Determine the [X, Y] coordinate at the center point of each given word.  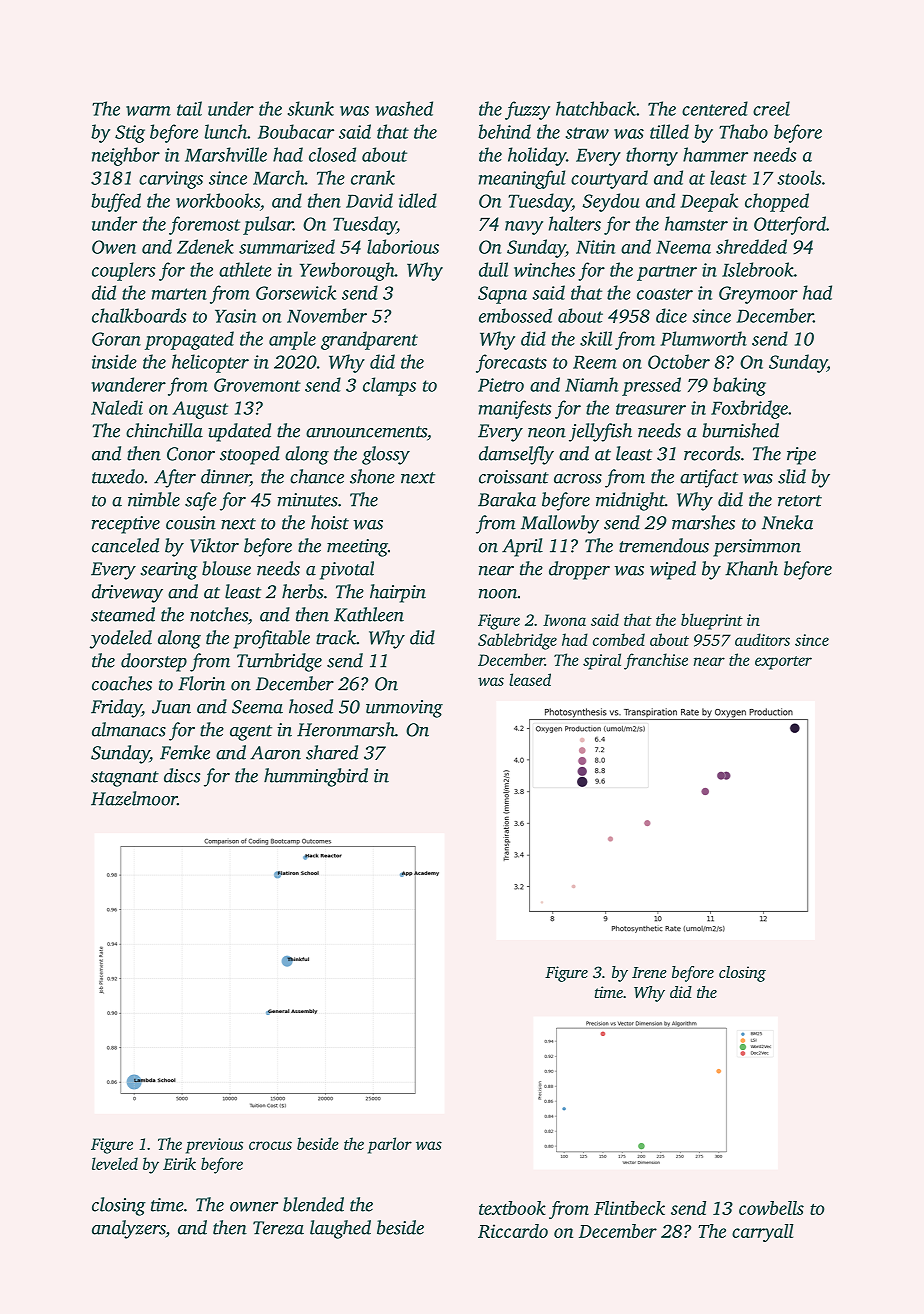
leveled [115, 1163]
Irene [649, 972]
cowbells [771, 1208]
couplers [124, 271]
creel [771, 108]
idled [418, 200]
